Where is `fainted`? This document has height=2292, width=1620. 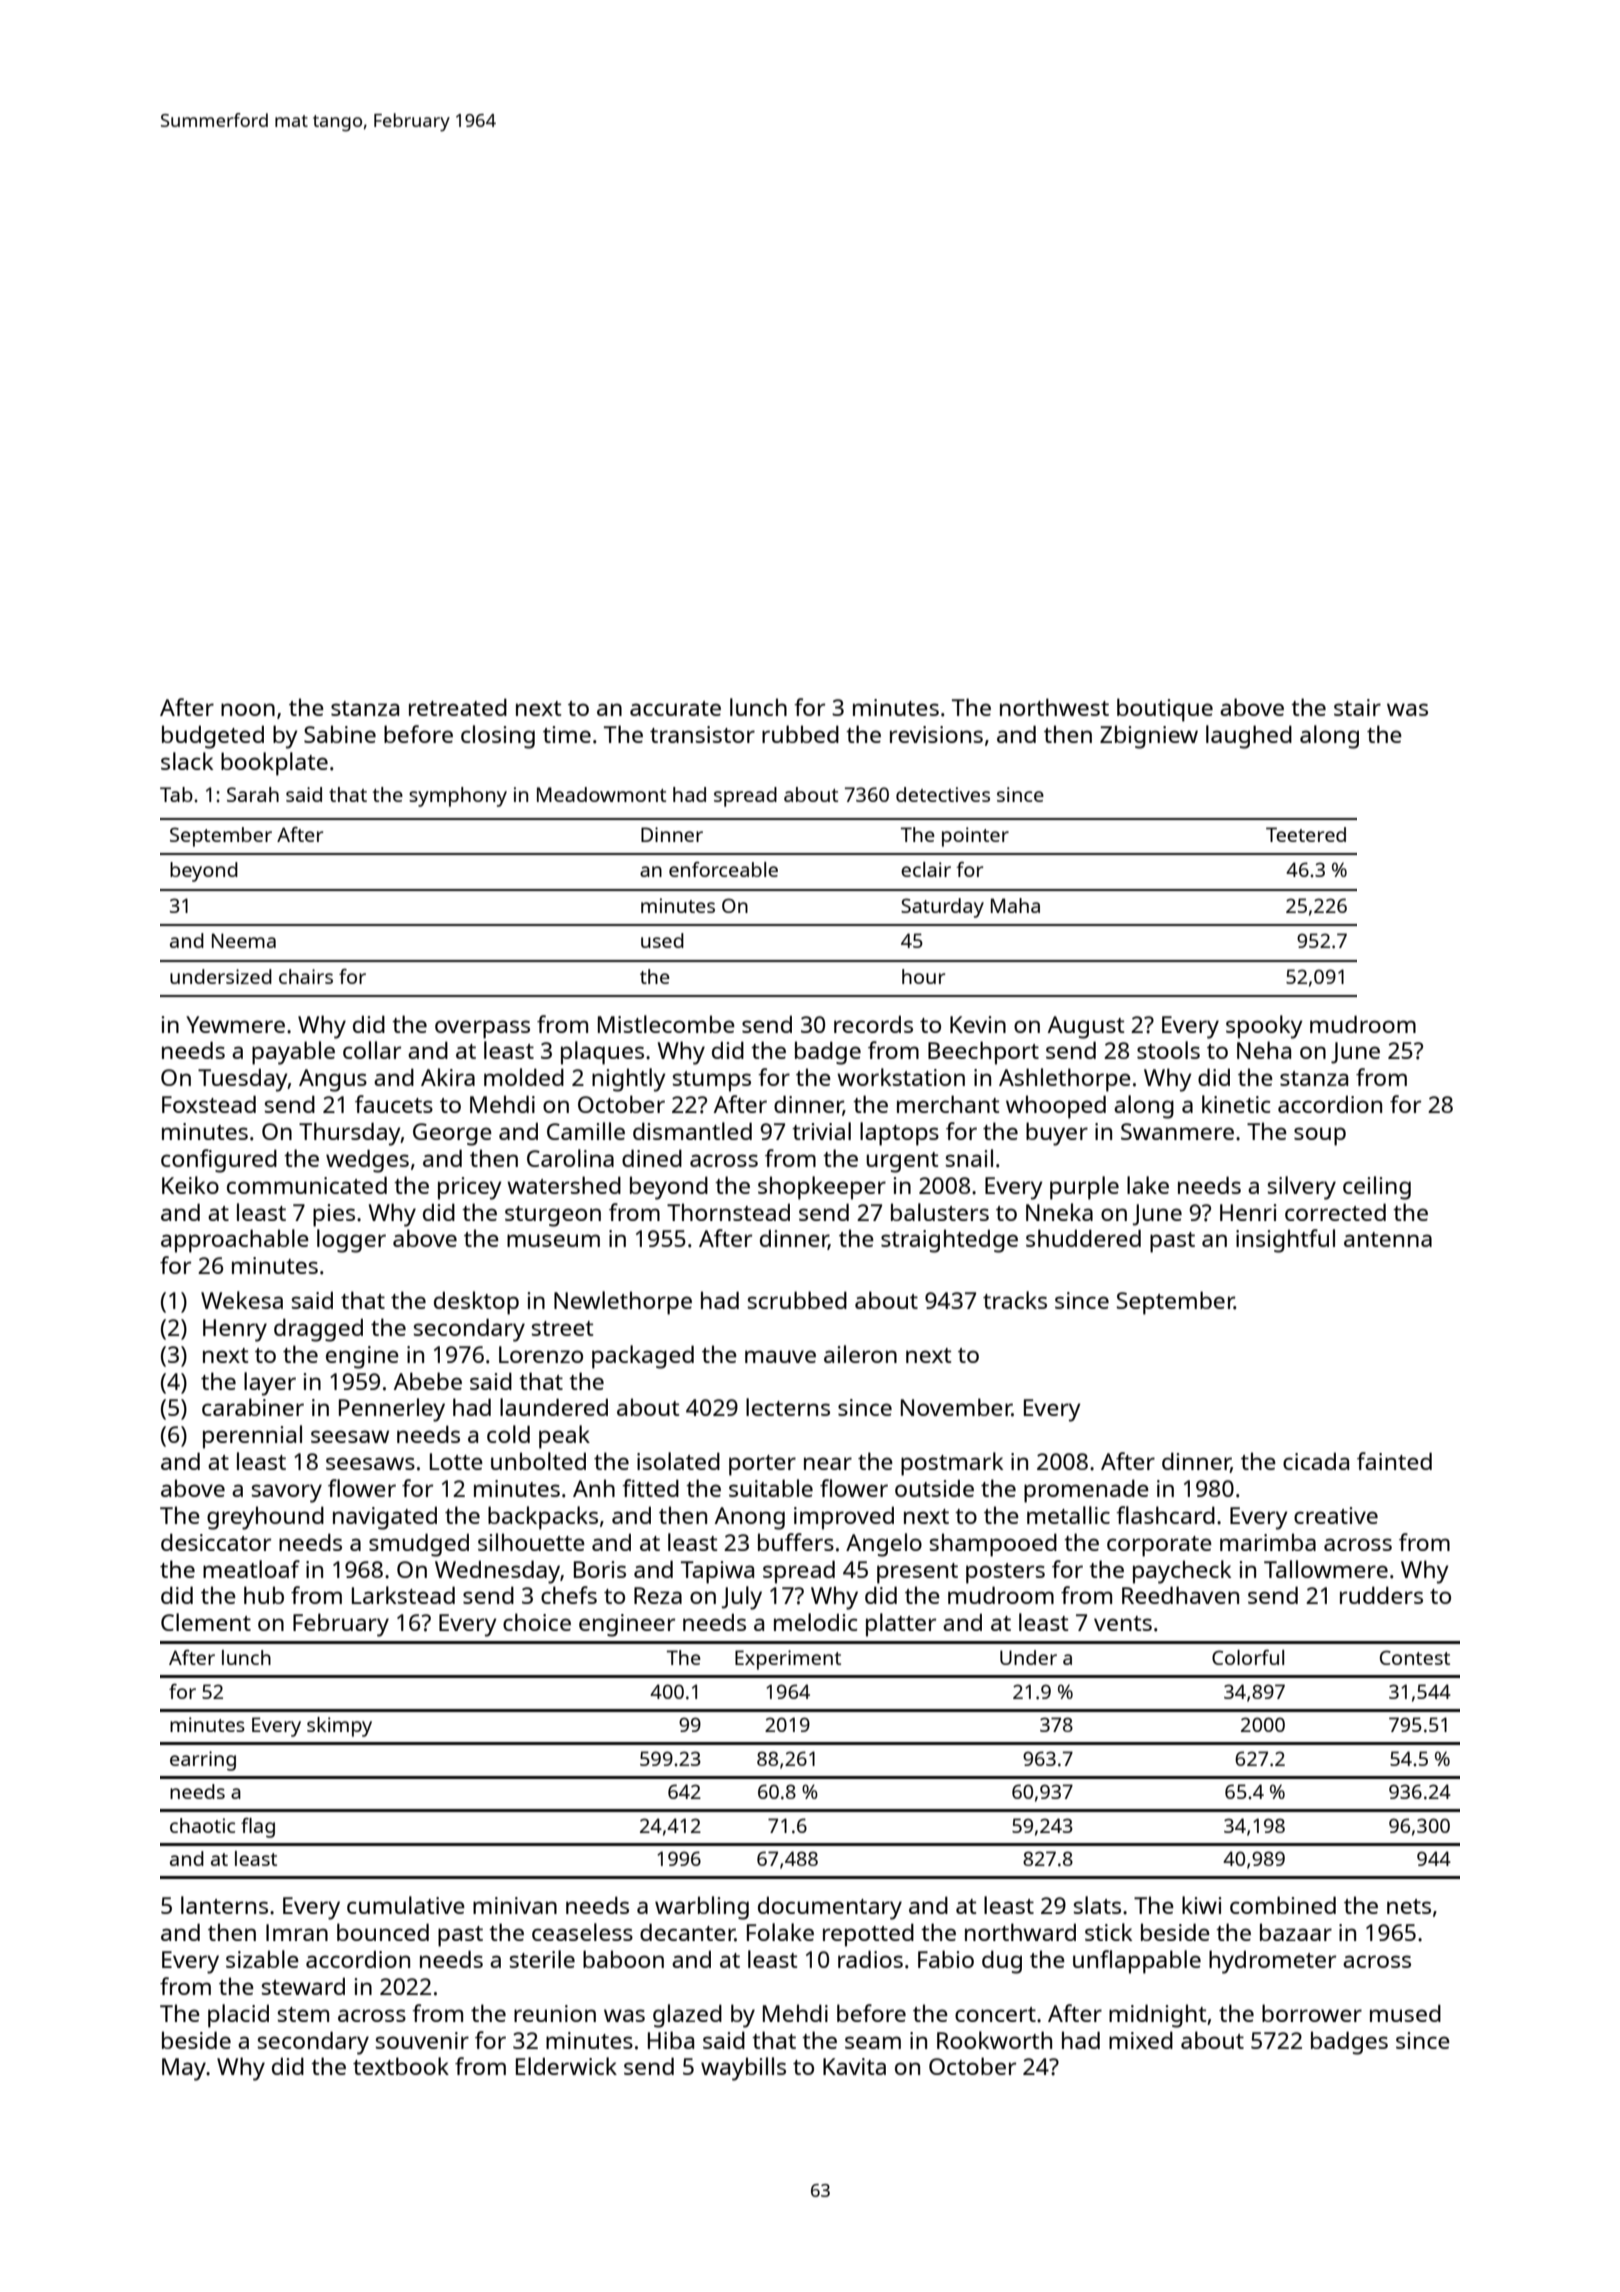
fainted is located at coordinates (1394, 1461).
